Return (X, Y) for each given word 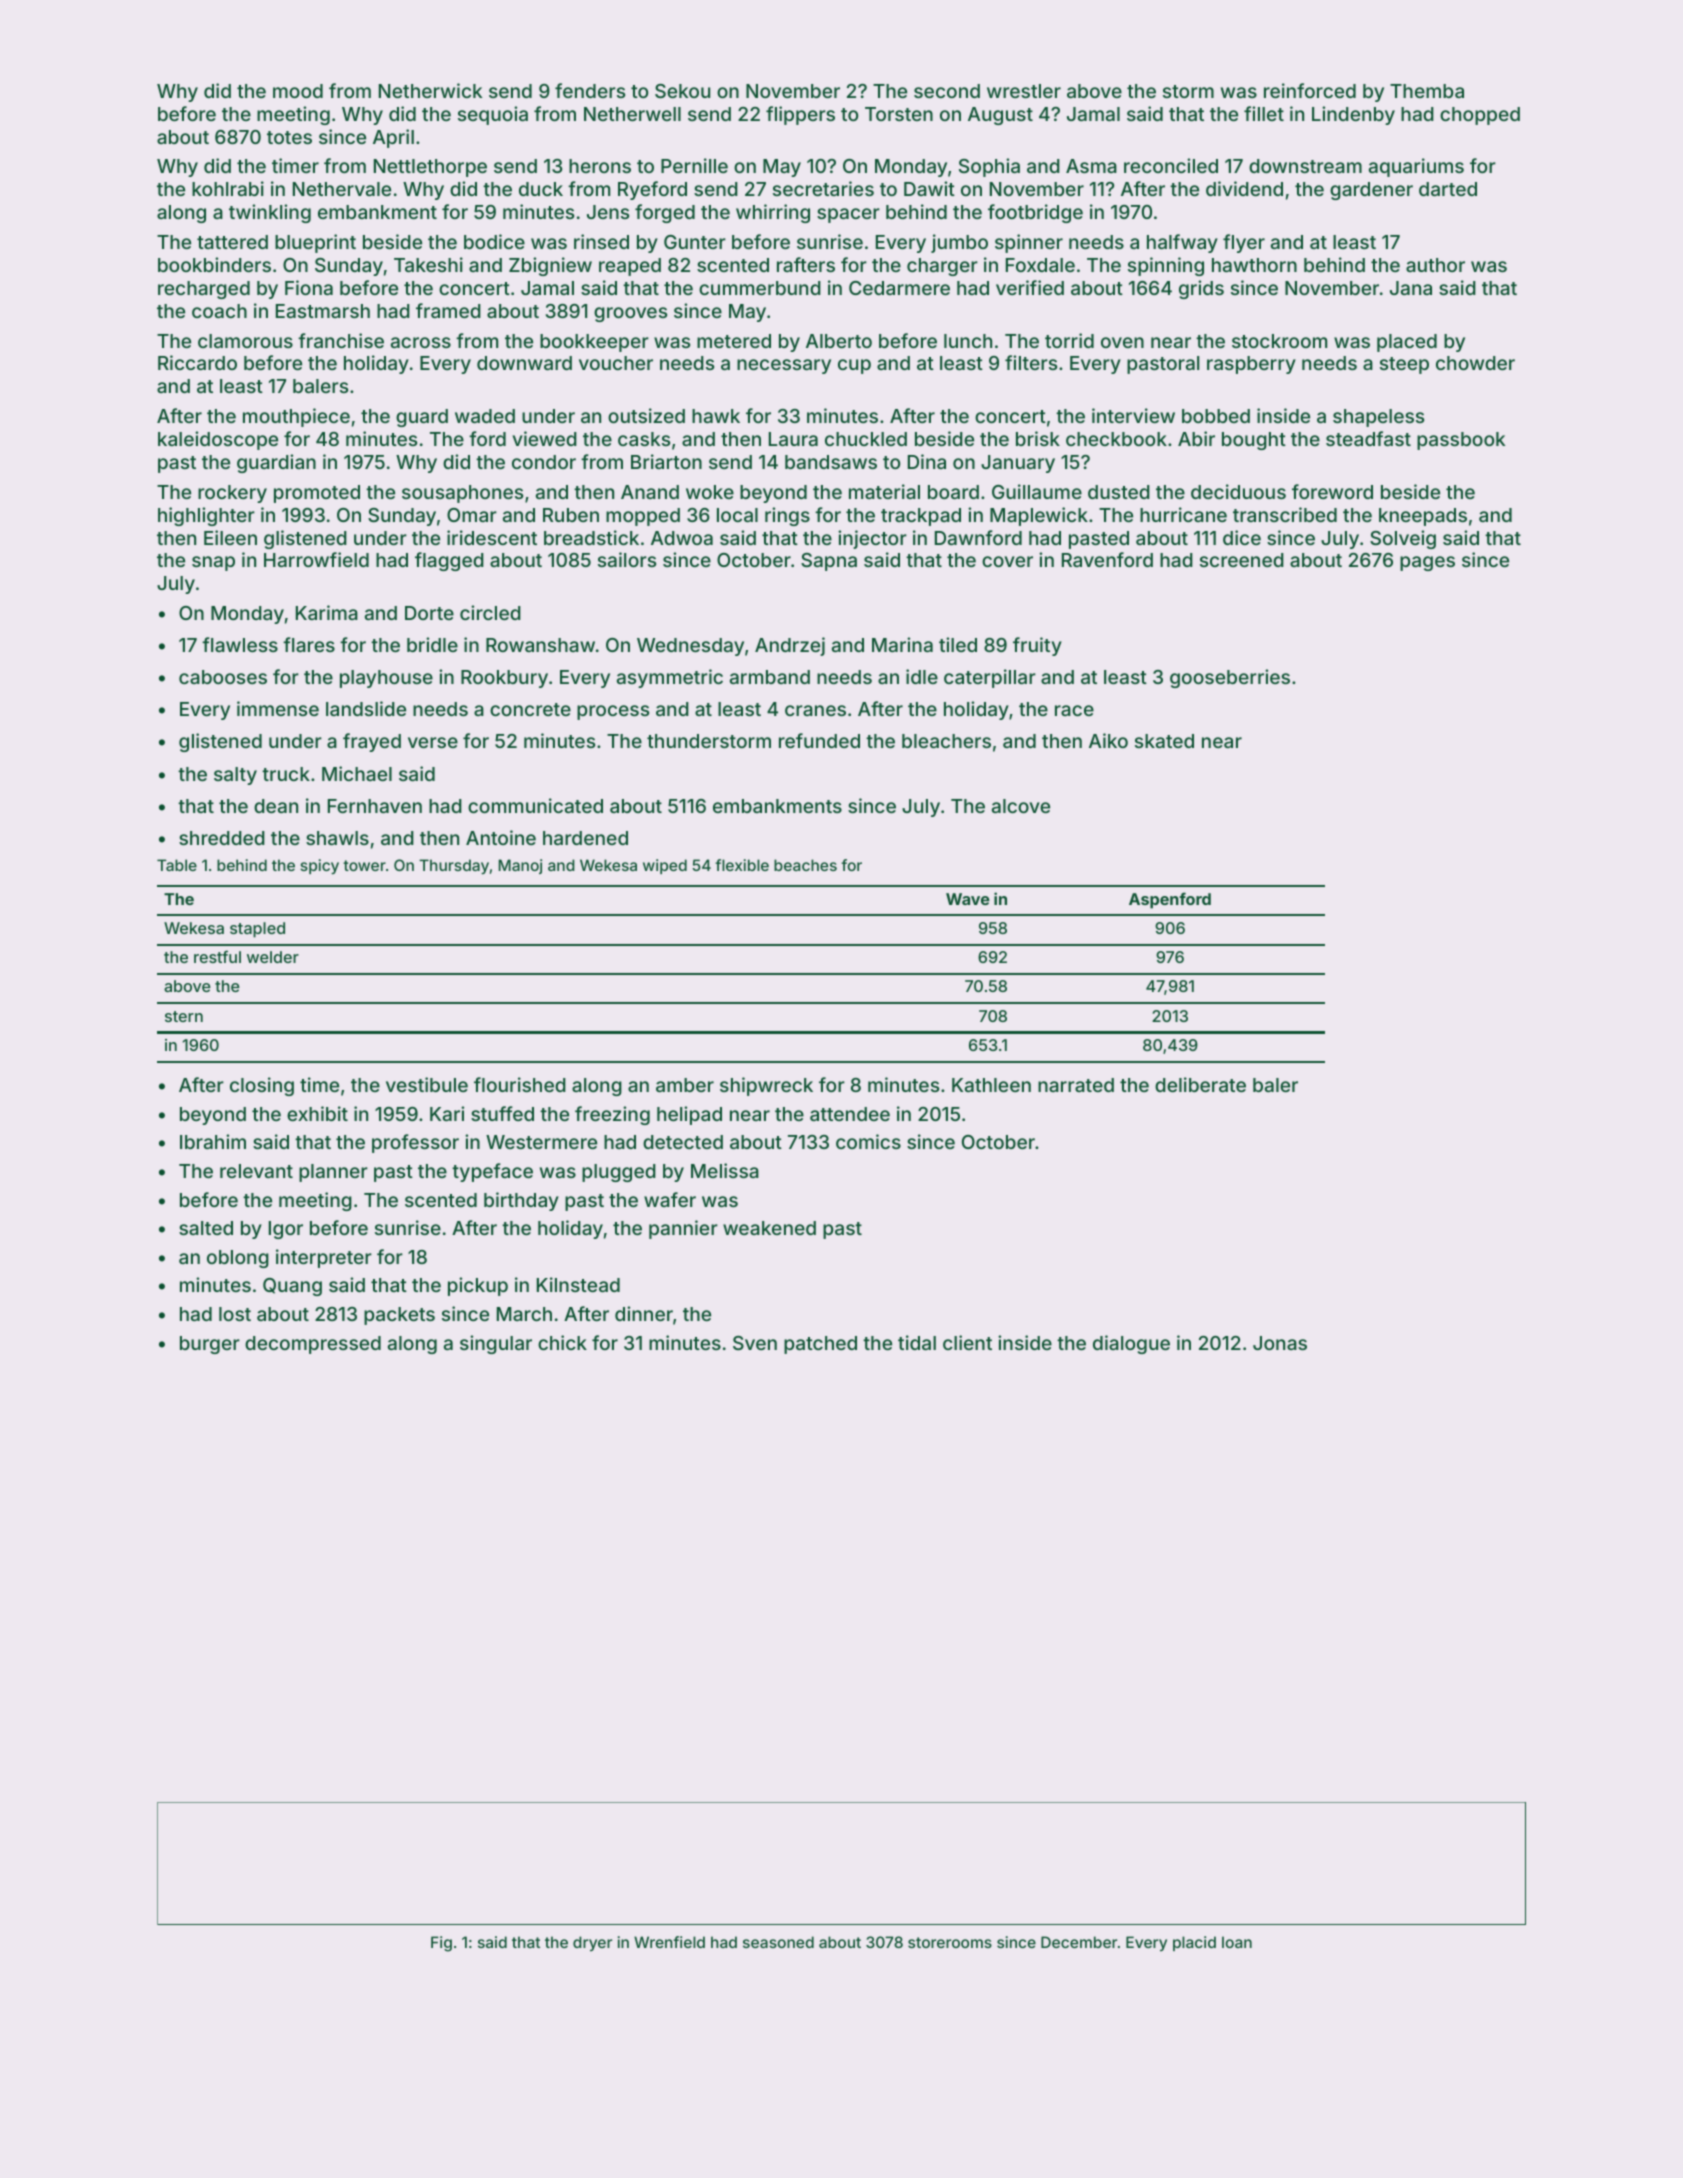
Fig (441, 1944)
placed (1407, 343)
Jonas (1280, 1343)
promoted (317, 494)
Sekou (682, 91)
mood (298, 91)
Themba (1427, 91)
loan (1237, 1942)
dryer (592, 1943)
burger (210, 1345)
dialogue (1131, 1344)
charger (942, 267)
